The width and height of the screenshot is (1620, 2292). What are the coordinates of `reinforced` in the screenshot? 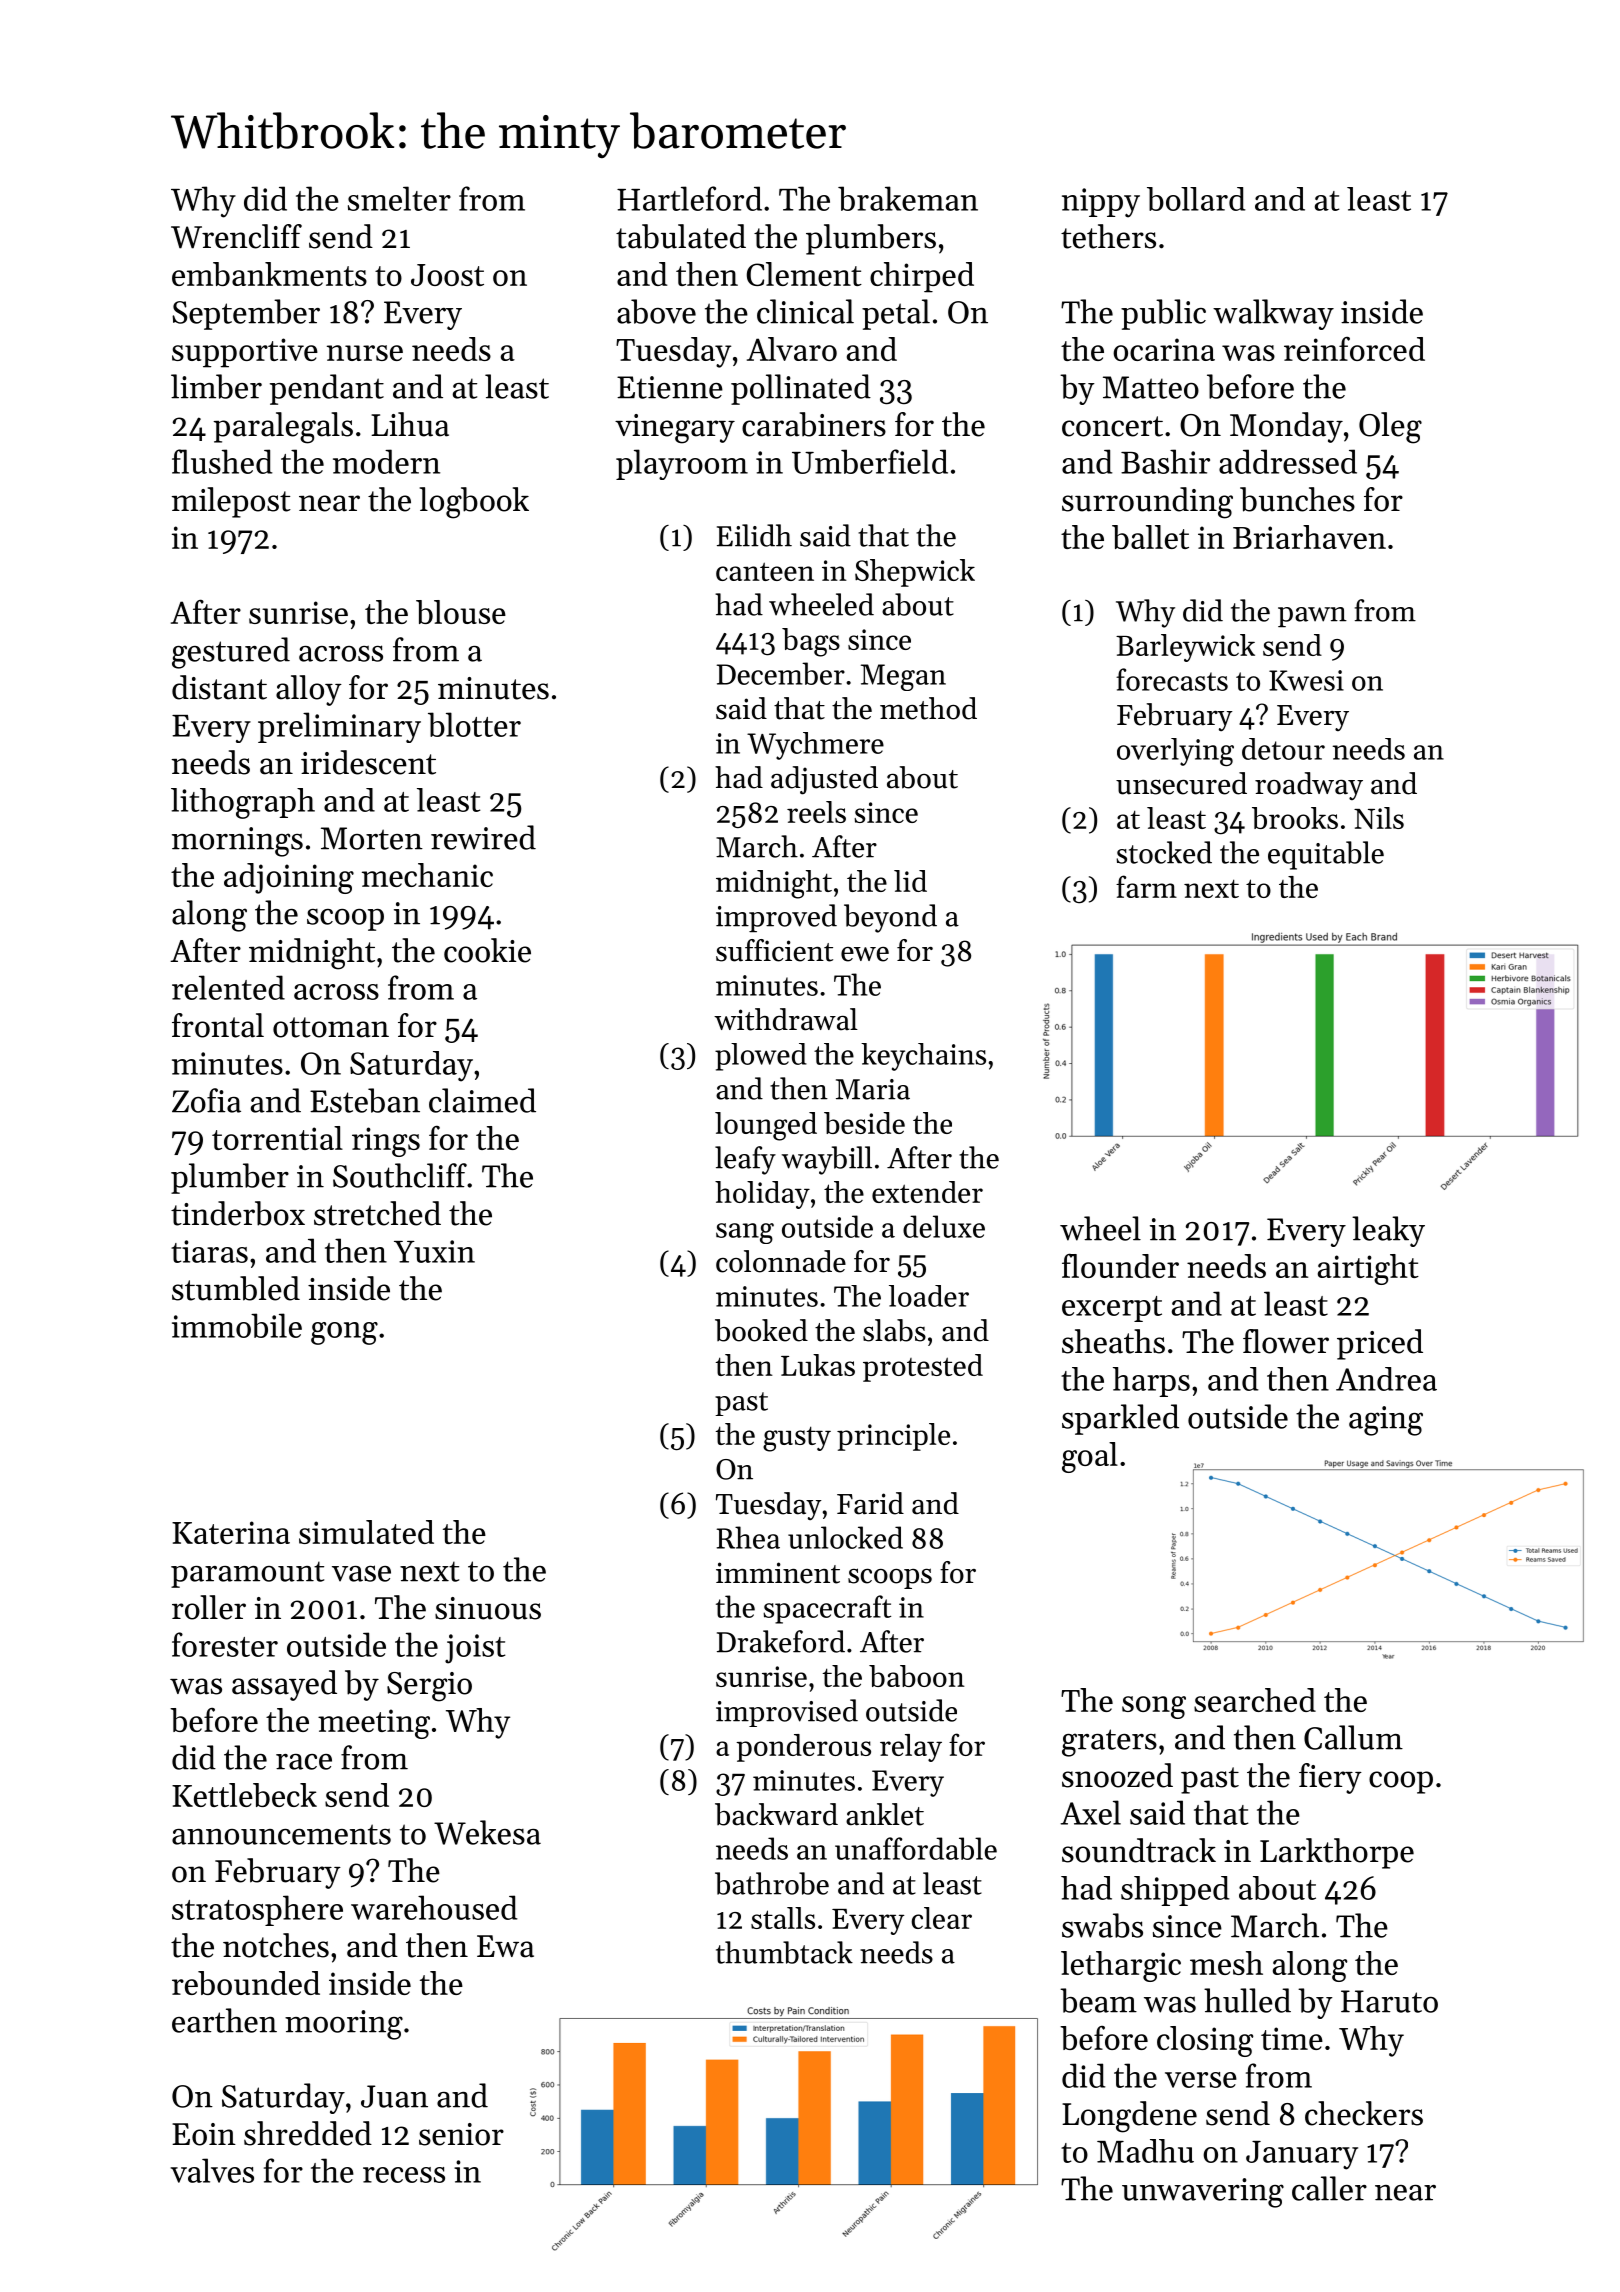 It's located at (1354, 349).
